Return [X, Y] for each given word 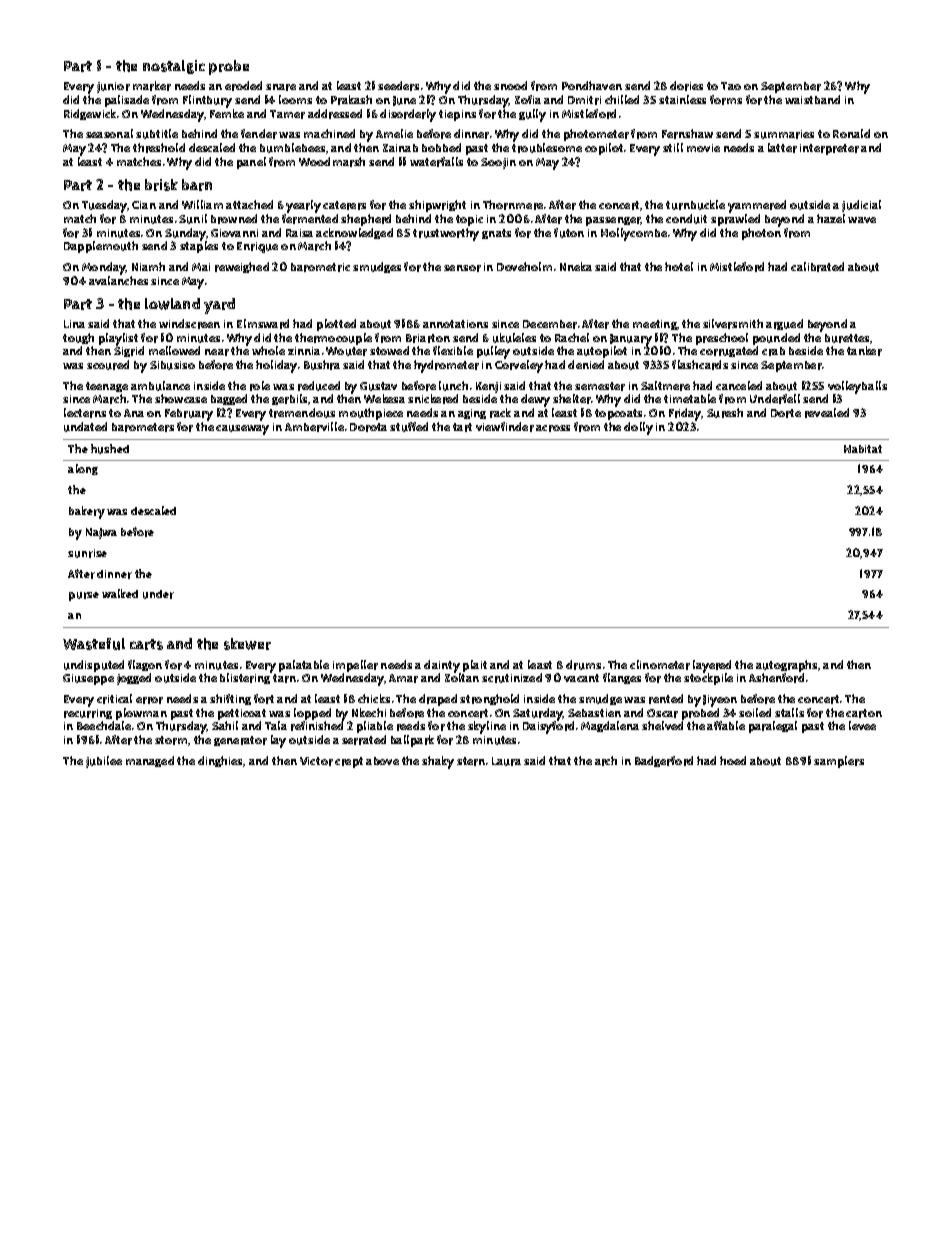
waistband [812, 99]
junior [113, 87]
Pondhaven [592, 85]
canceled [739, 385]
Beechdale [104, 725]
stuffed [409, 427]
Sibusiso [172, 365]
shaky [438, 762]
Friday [685, 414]
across [553, 428]
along [83, 469]
